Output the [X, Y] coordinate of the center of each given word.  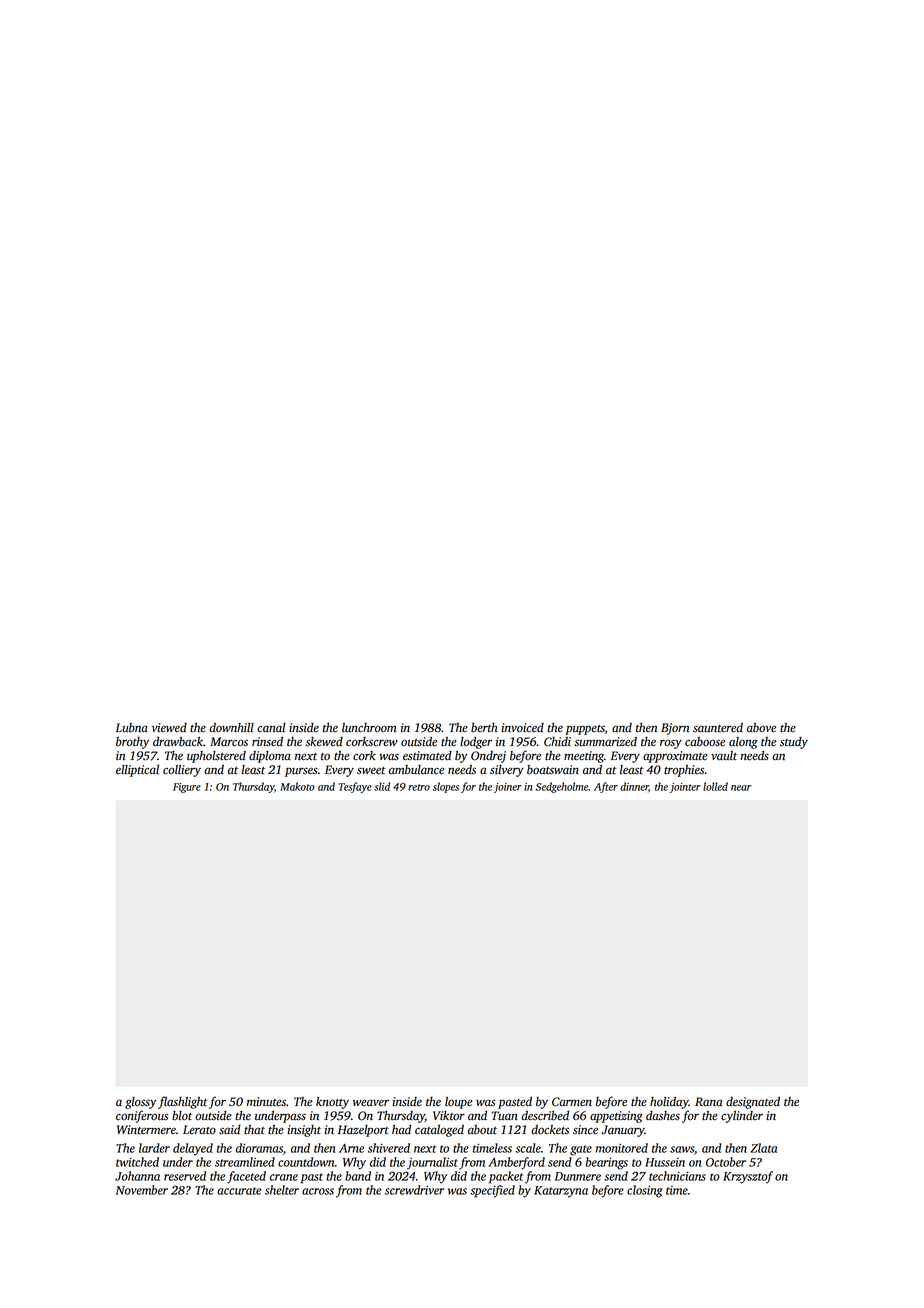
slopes [446, 787]
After [606, 787]
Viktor [449, 1116]
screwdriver [414, 1190]
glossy [141, 1103]
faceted [246, 1177]
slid [382, 786]
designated [753, 1103]
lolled [715, 786]
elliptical [137, 771]
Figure [187, 788]
